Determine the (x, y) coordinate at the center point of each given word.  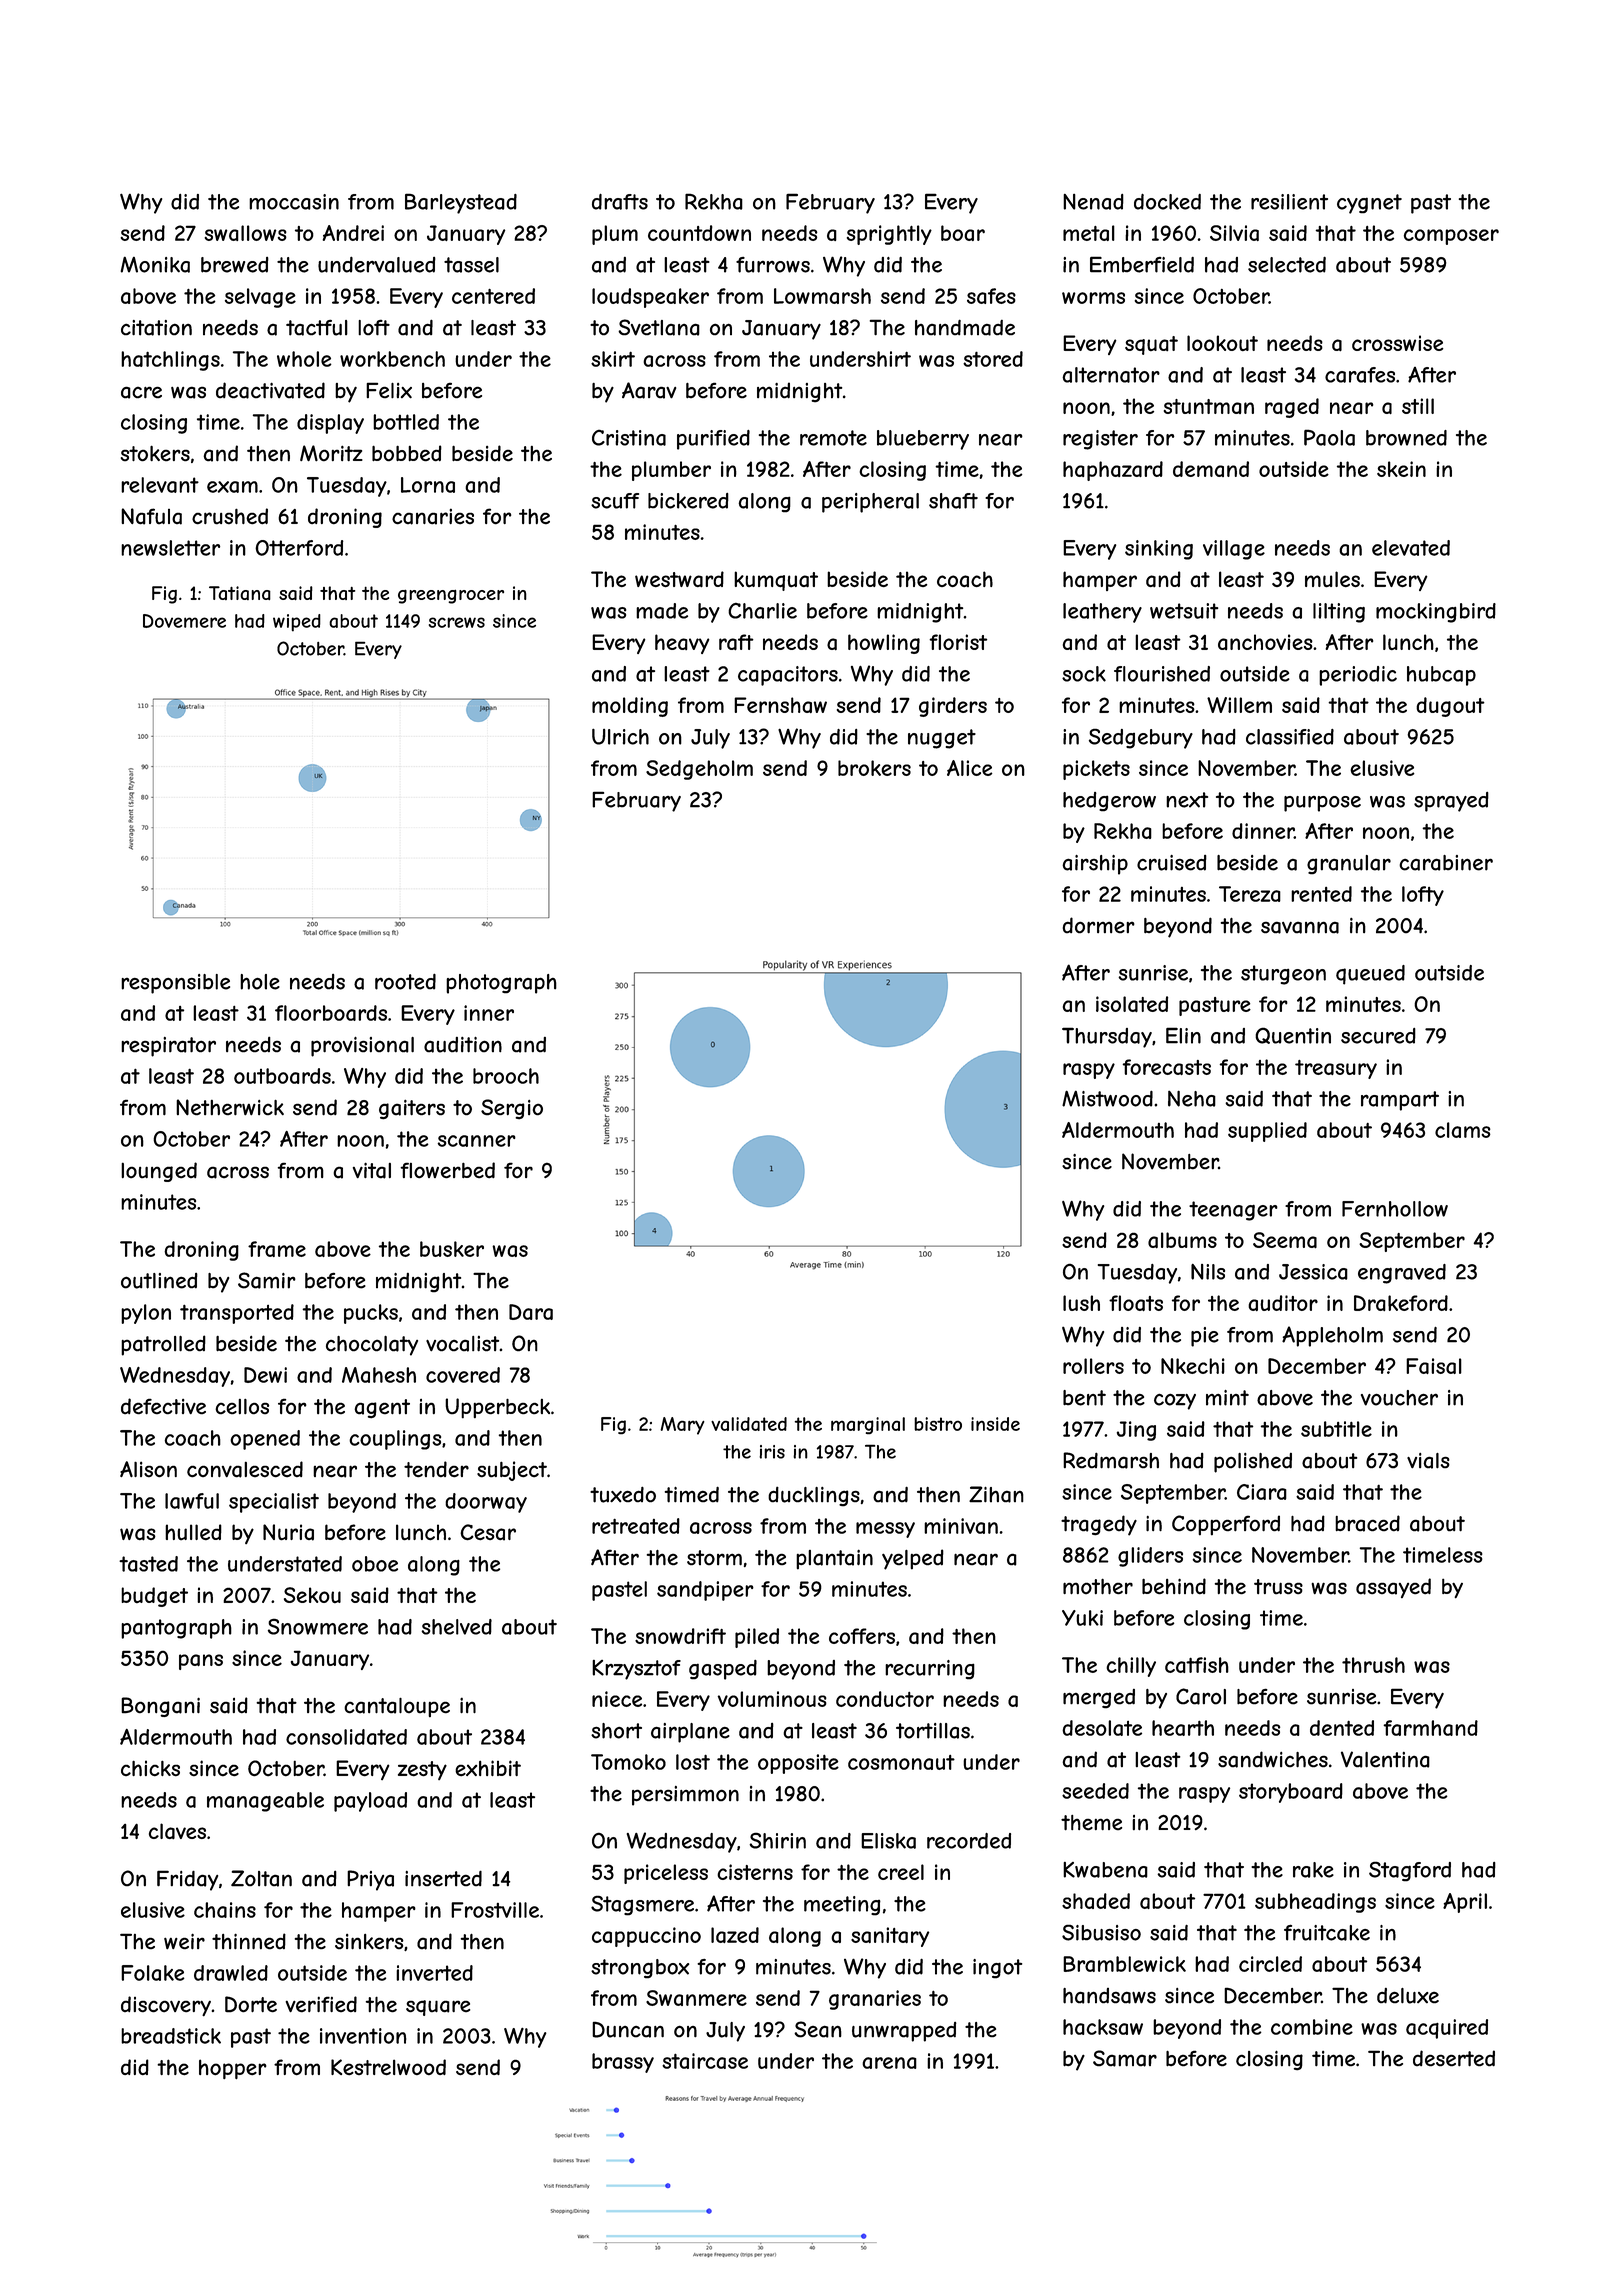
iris (772, 1452)
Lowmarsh (822, 296)
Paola (1329, 437)
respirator (168, 1047)
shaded (1096, 1901)
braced (1367, 1523)
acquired (1447, 2029)
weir (184, 1941)
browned (1406, 438)
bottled (406, 422)
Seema (1285, 1240)
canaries (433, 516)
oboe (375, 1564)
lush (1081, 1303)
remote (833, 438)
